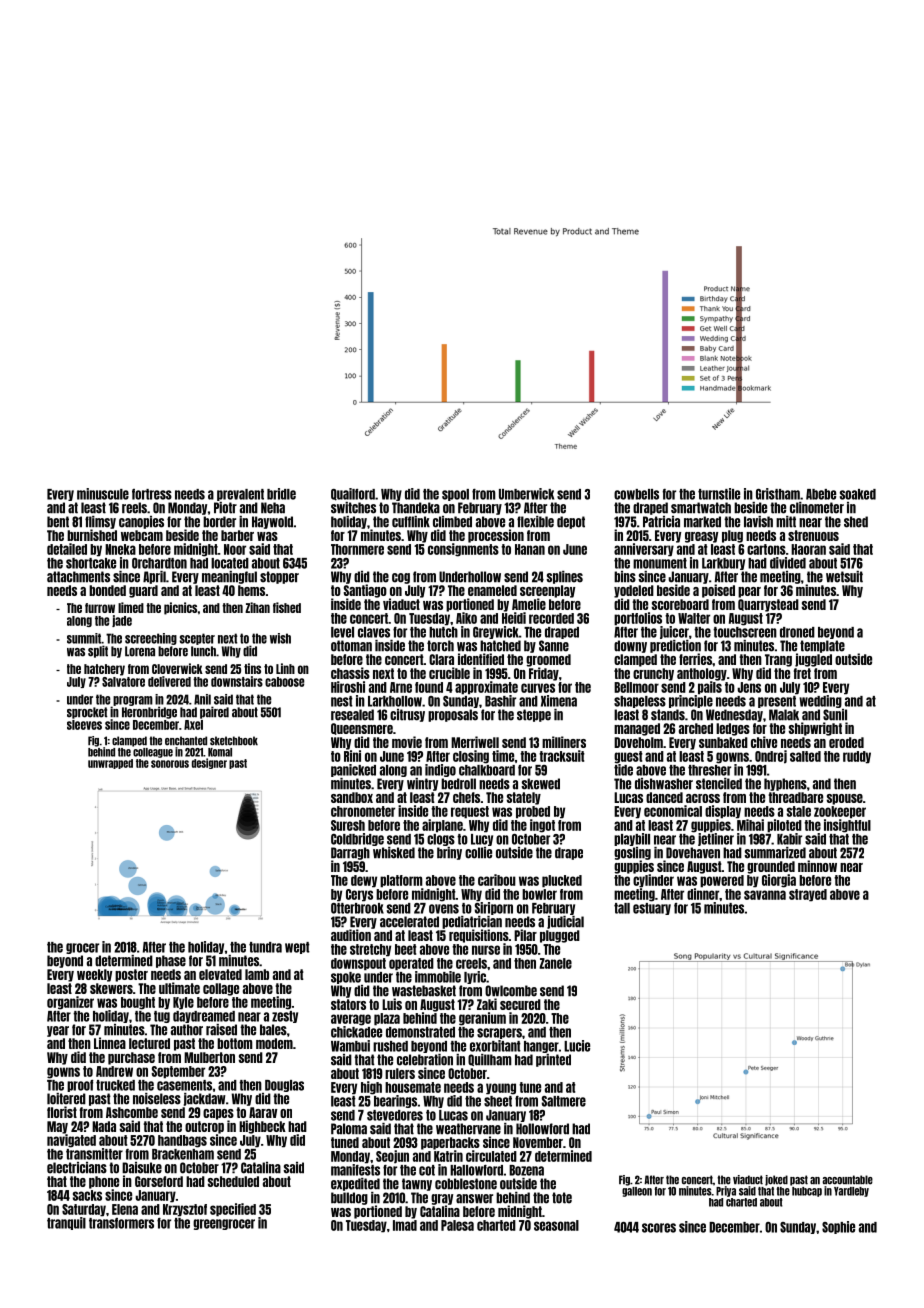 The height and width of the page is (1308, 924). What do you see at coordinates (121, 1223) in the page?
I see `transformers` at bounding box center [121, 1223].
